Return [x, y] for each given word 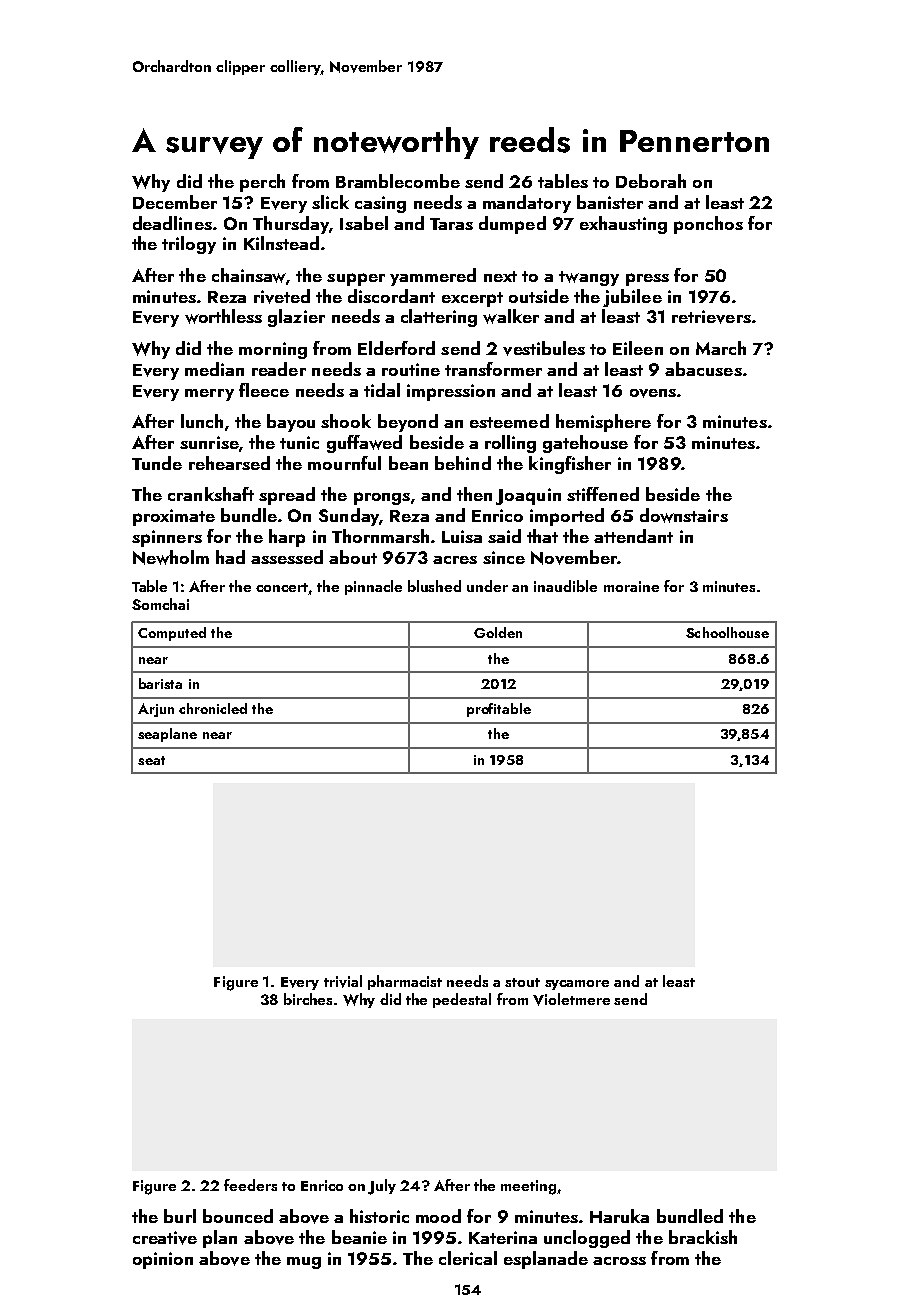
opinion [163, 1260]
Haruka [619, 1216]
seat [151, 760]
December [175, 202]
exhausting [623, 225]
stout [522, 982]
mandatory [527, 204]
